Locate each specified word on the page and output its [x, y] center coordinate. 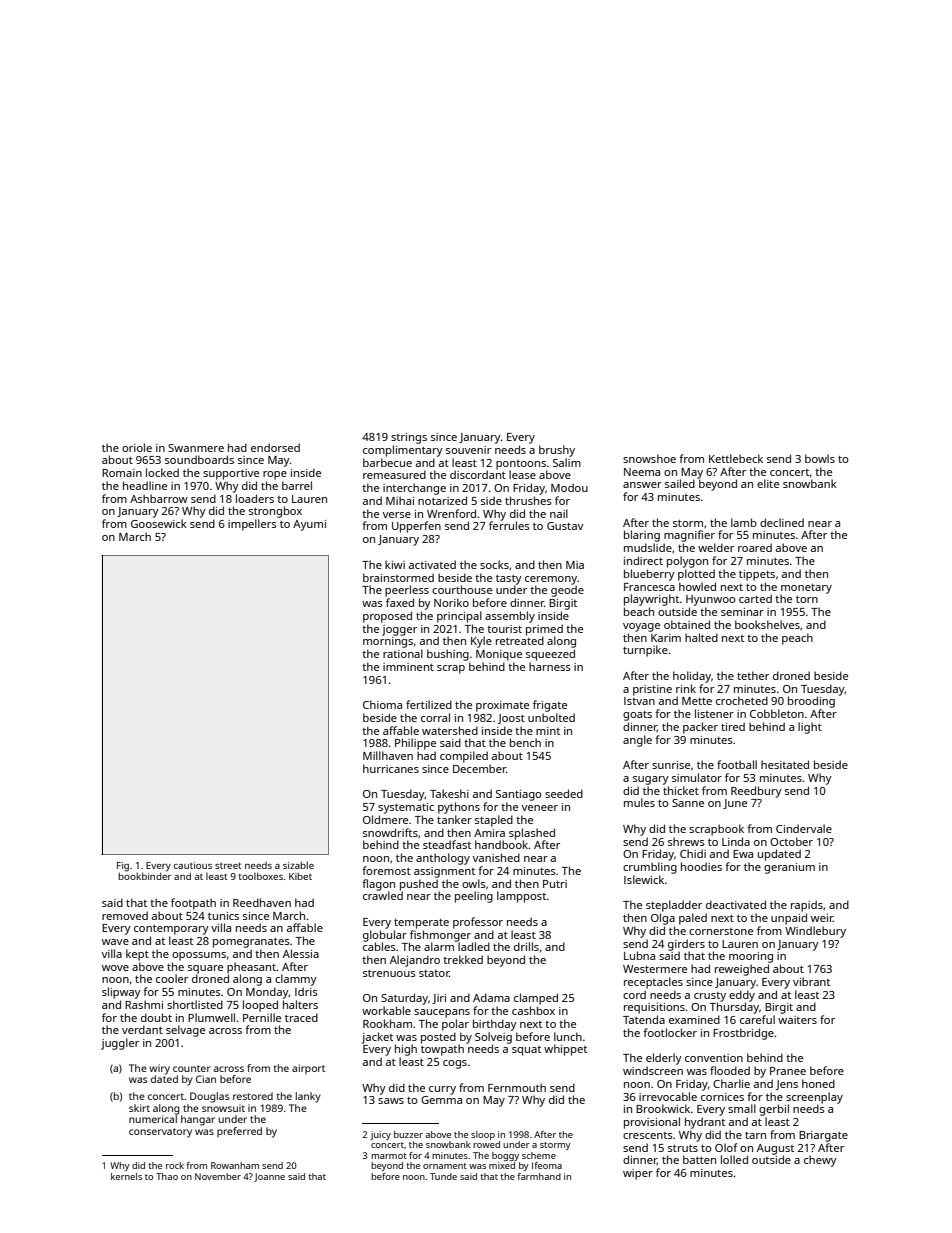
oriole [137, 447]
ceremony [551, 580]
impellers [252, 525]
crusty [710, 997]
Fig [123, 867]
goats [637, 716]
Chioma [382, 704]
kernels [126, 1176]
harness [550, 666]
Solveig [493, 1038]
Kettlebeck [736, 458]
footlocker [670, 1032]
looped [260, 1006]
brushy [557, 451]
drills [526, 946]
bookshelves [767, 624]
